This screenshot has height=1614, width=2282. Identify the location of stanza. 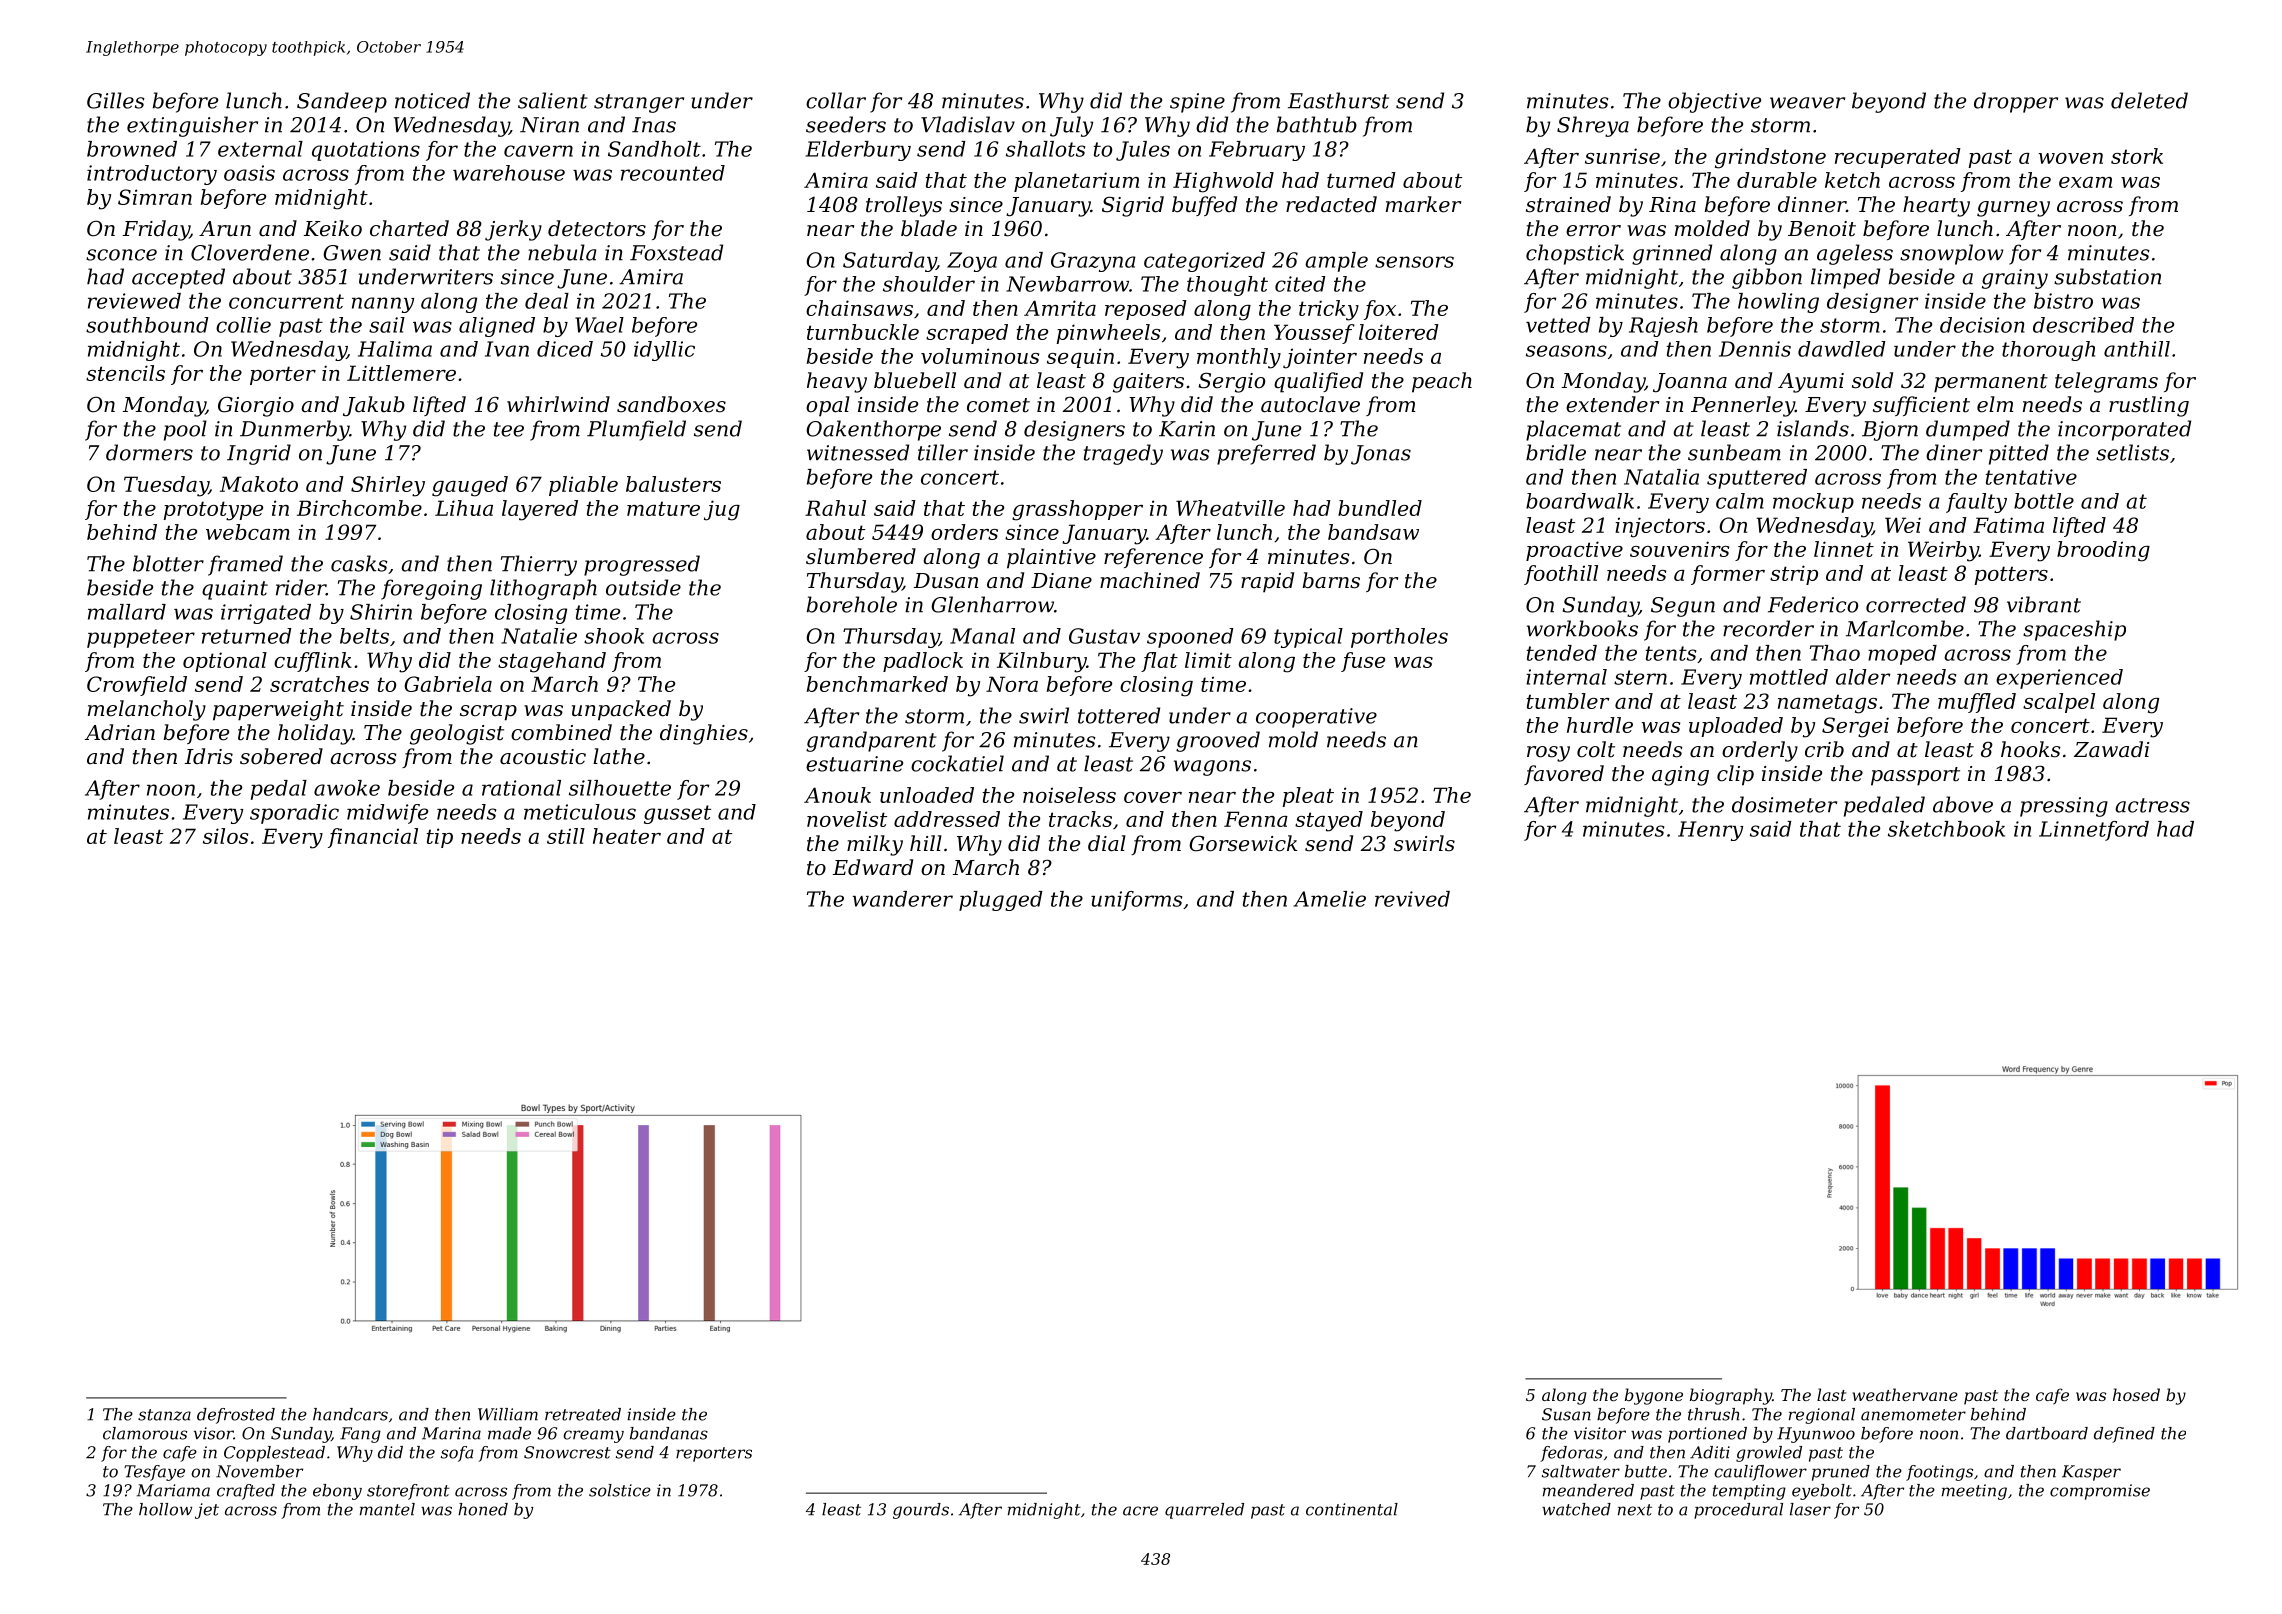
(164, 1415).
